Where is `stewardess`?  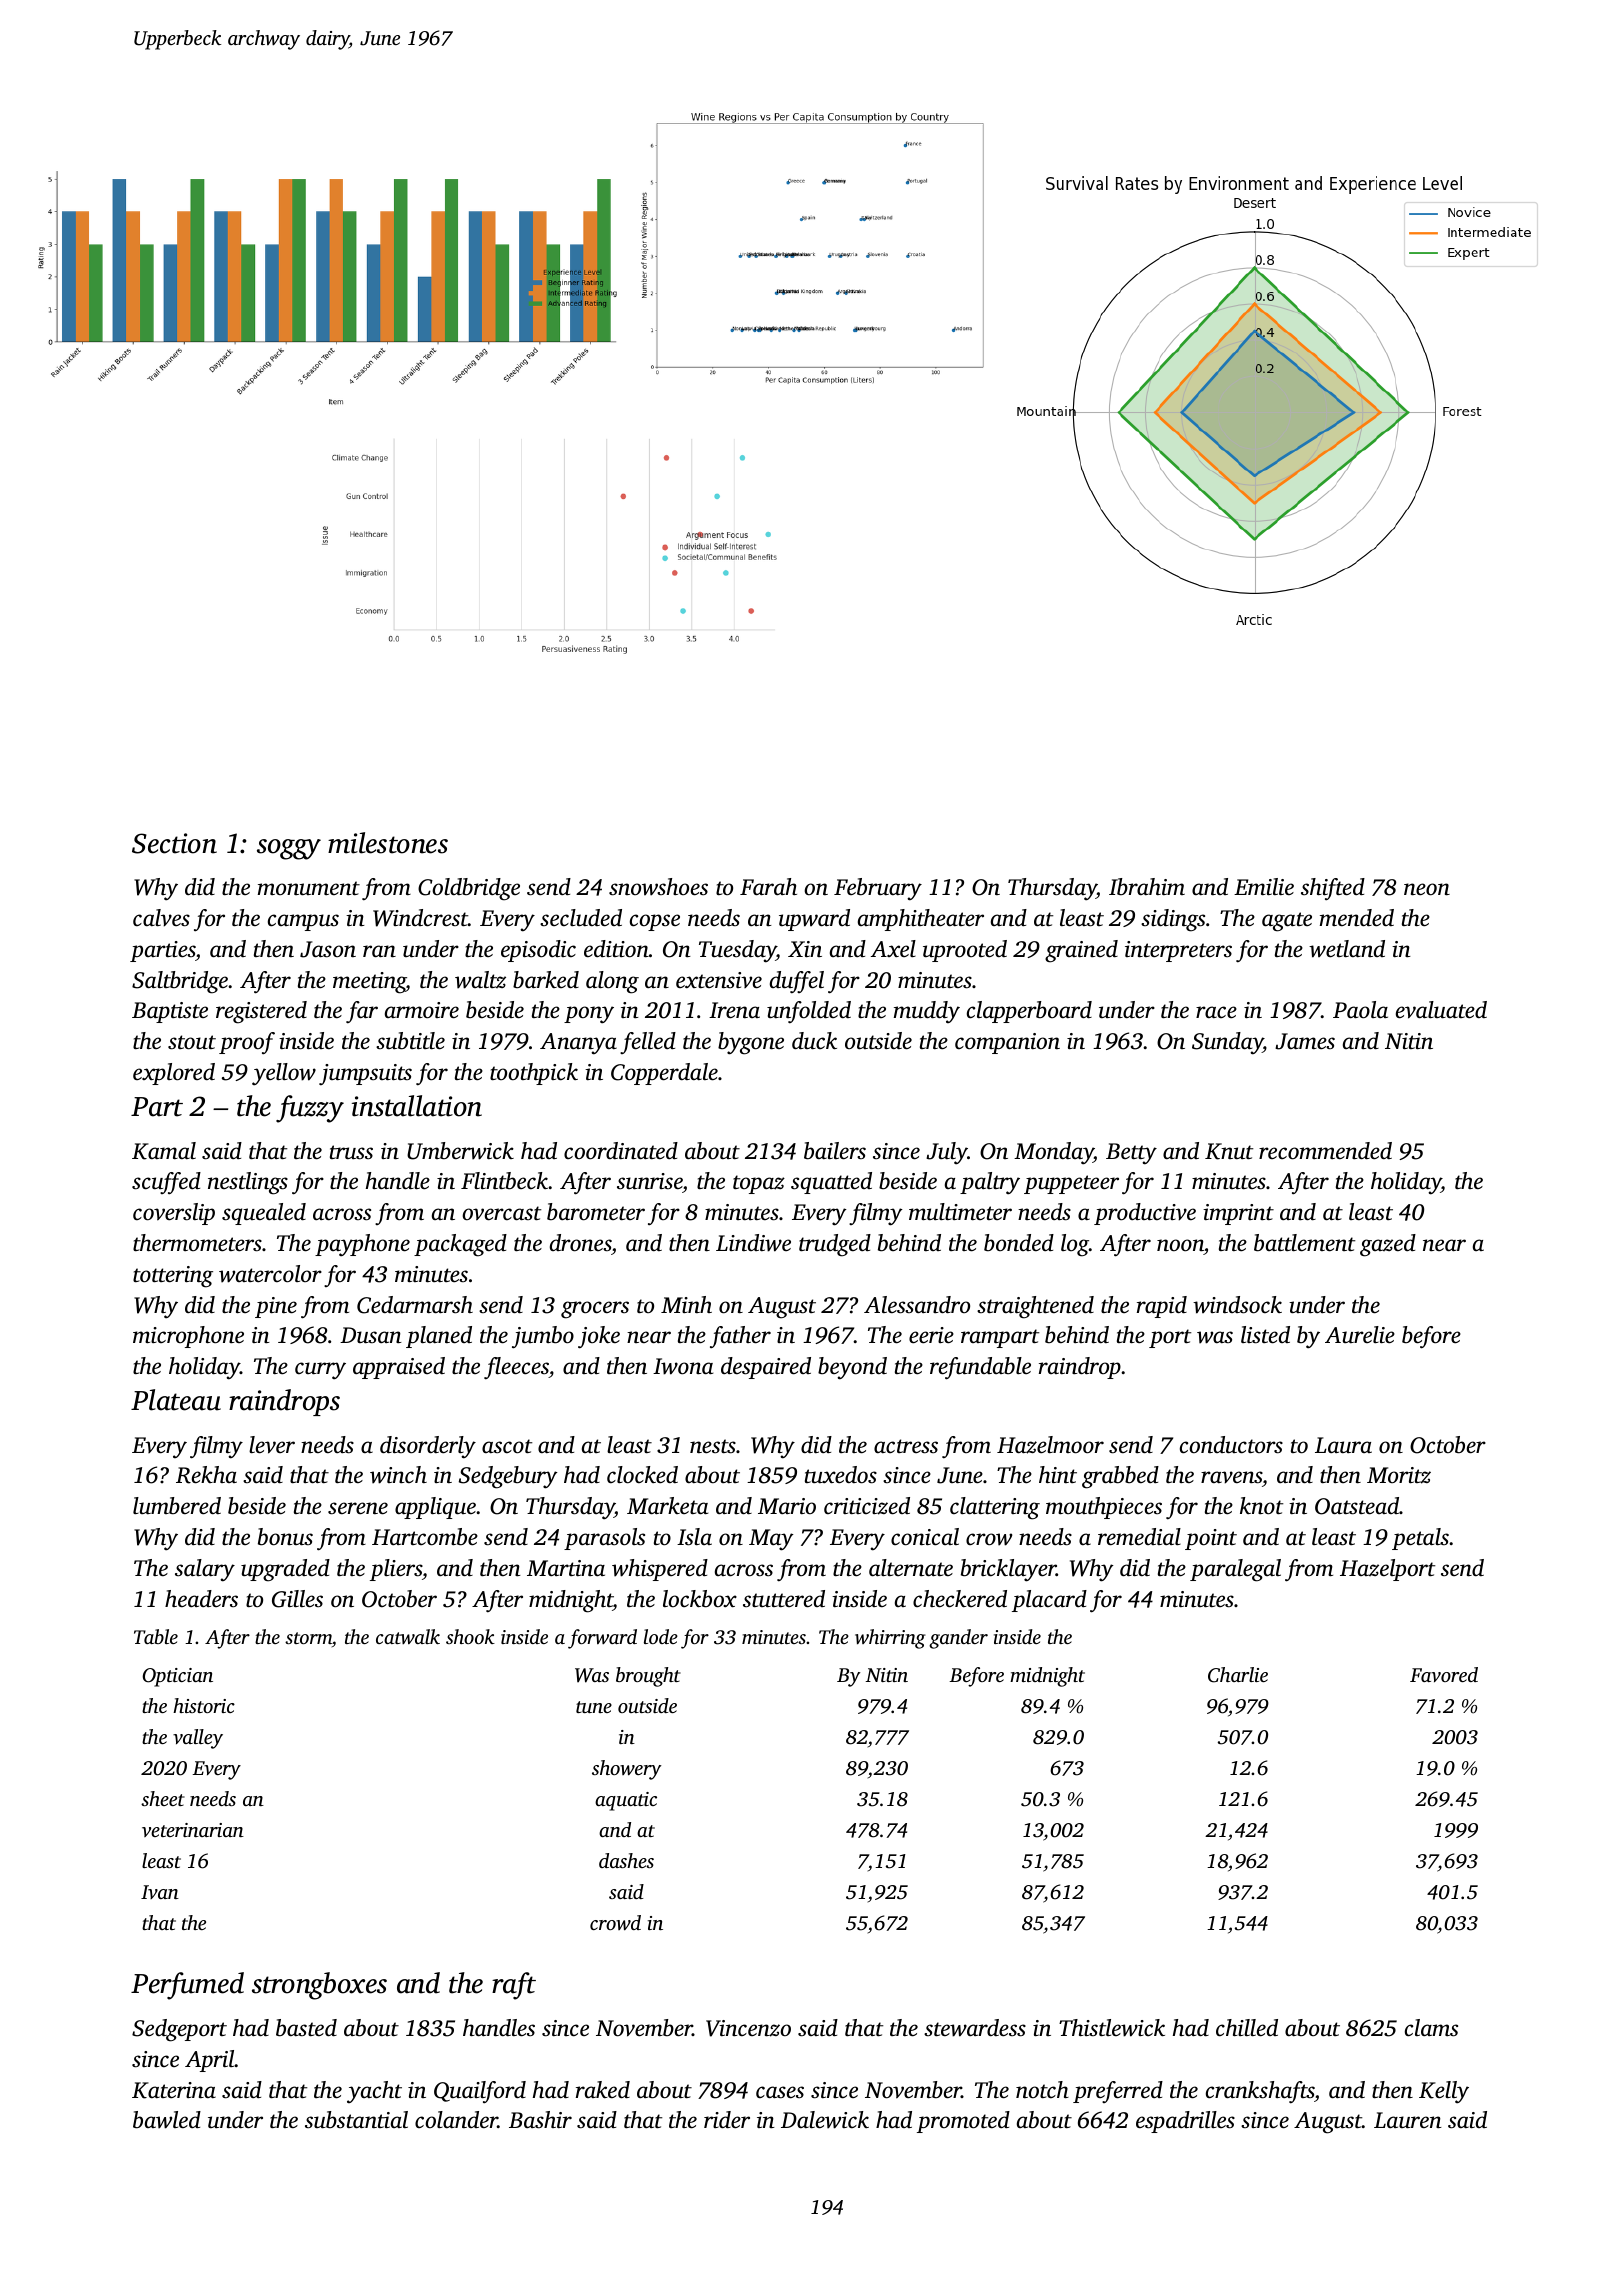
stewardess is located at coordinates (975, 2028).
